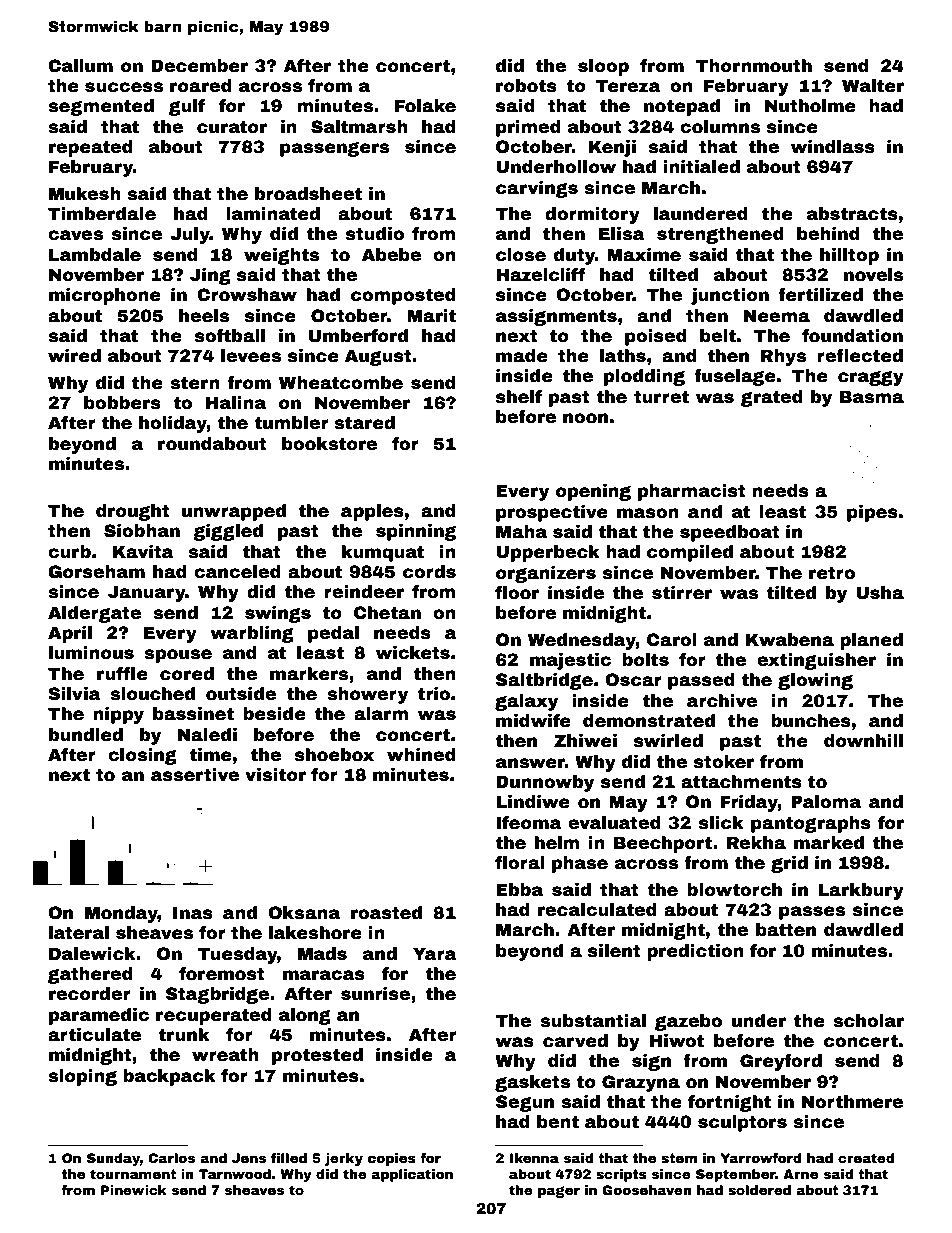 This screenshot has height=1233, width=952. Describe the element at coordinates (692, 492) in the screenshot. I see `pharmacist` at that location.
